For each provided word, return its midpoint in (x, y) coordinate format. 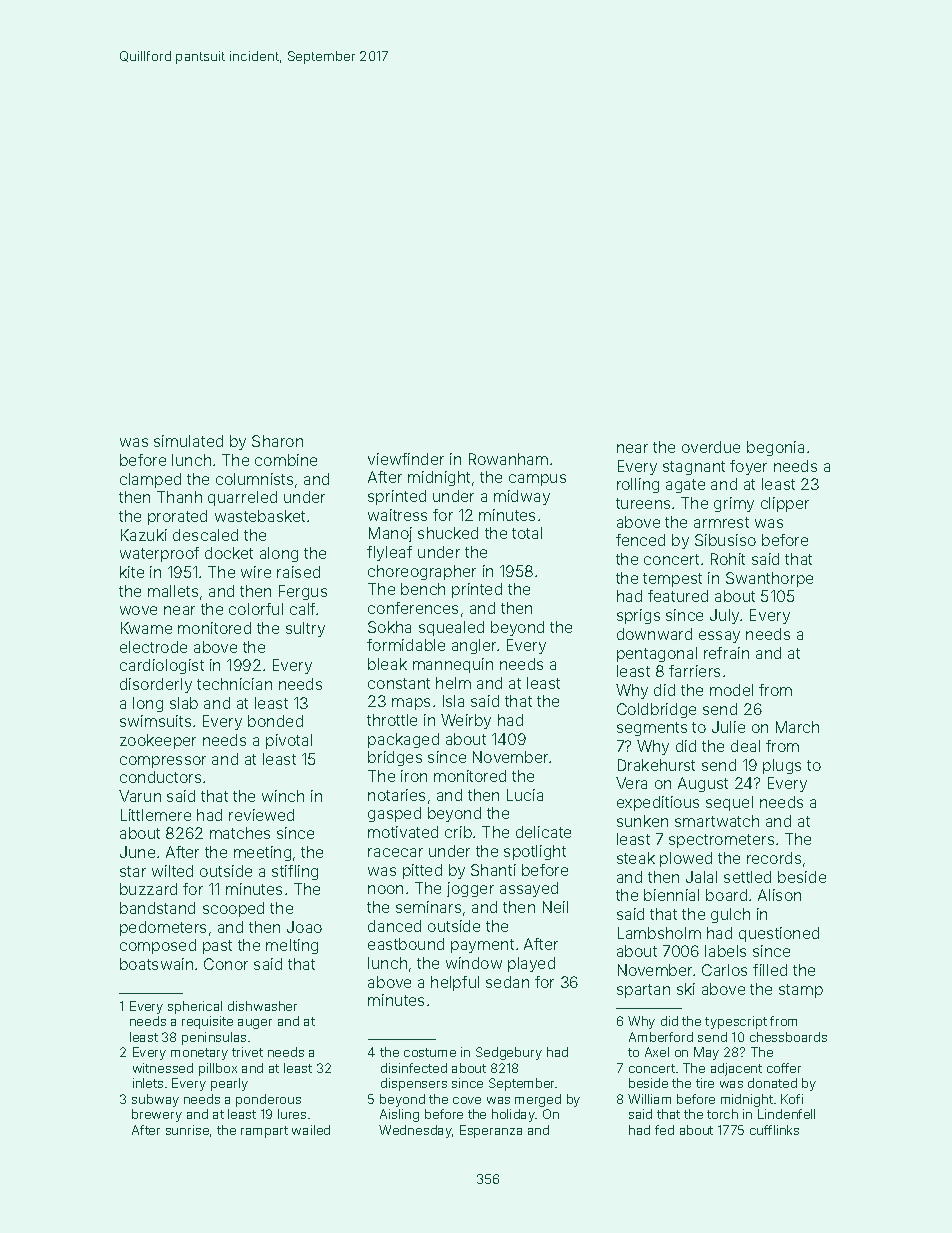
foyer (748, 467)
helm (453, 683)
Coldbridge (656, 710)
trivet (247, 1052)
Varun (140, 796)
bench (423, 589)
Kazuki (144, 535)
